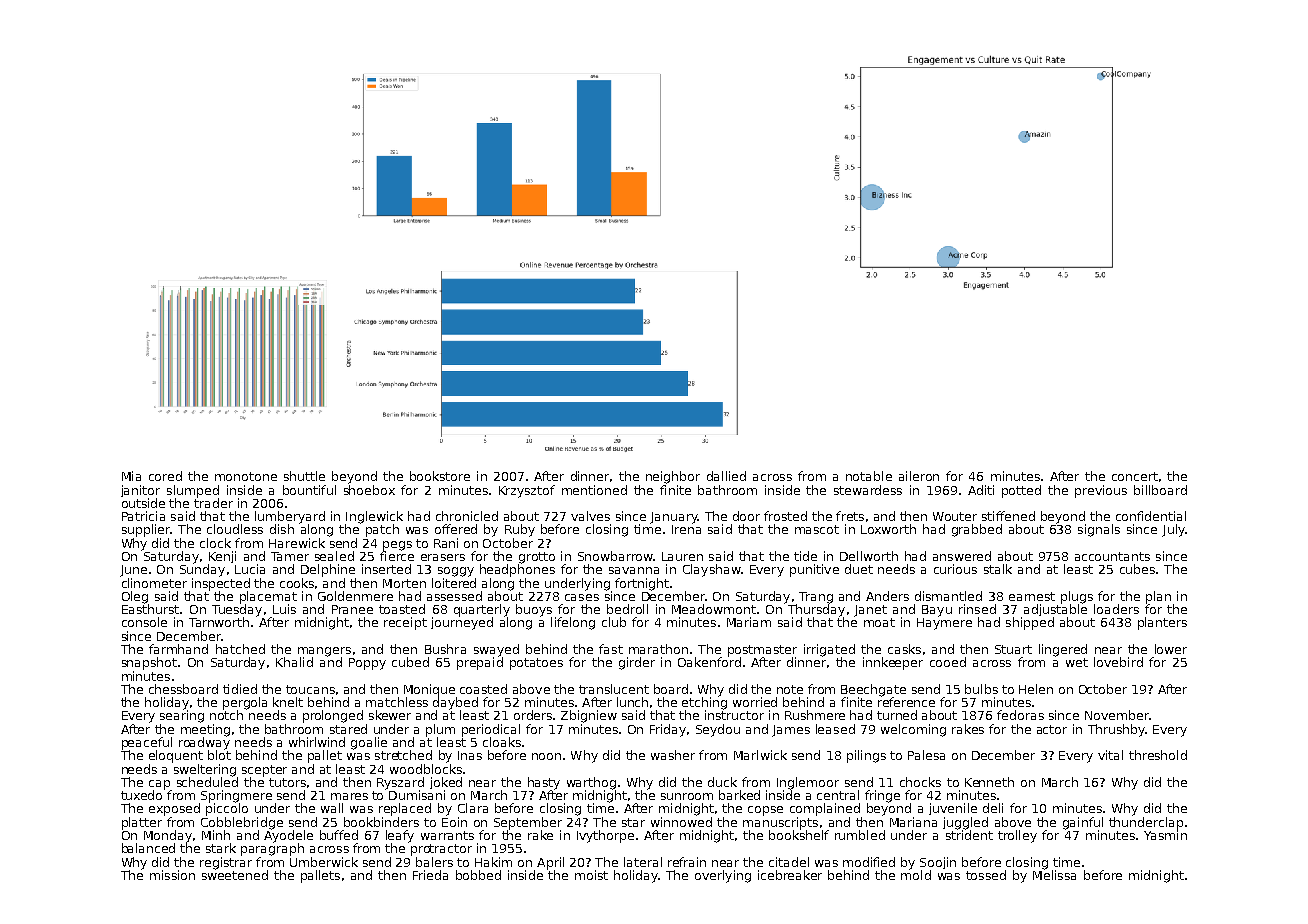 This screenshot has height=924, width=1308. What do you see at coordinates (294, 662) in the screenshot?
I see `Khalid` at bounding box center [294, 662].
